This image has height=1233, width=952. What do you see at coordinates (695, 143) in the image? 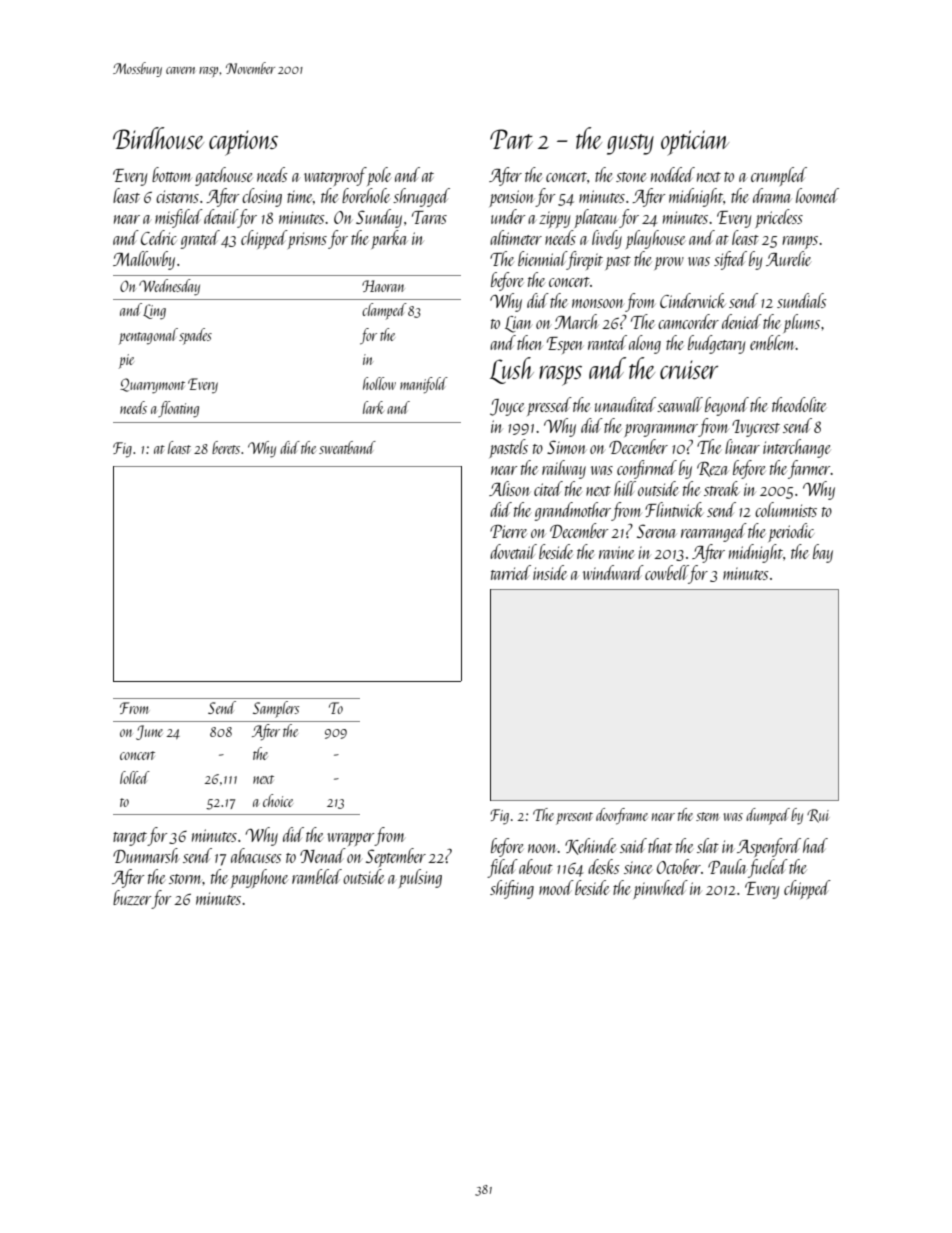
I see `optician` at bounding box center [695, 143].
